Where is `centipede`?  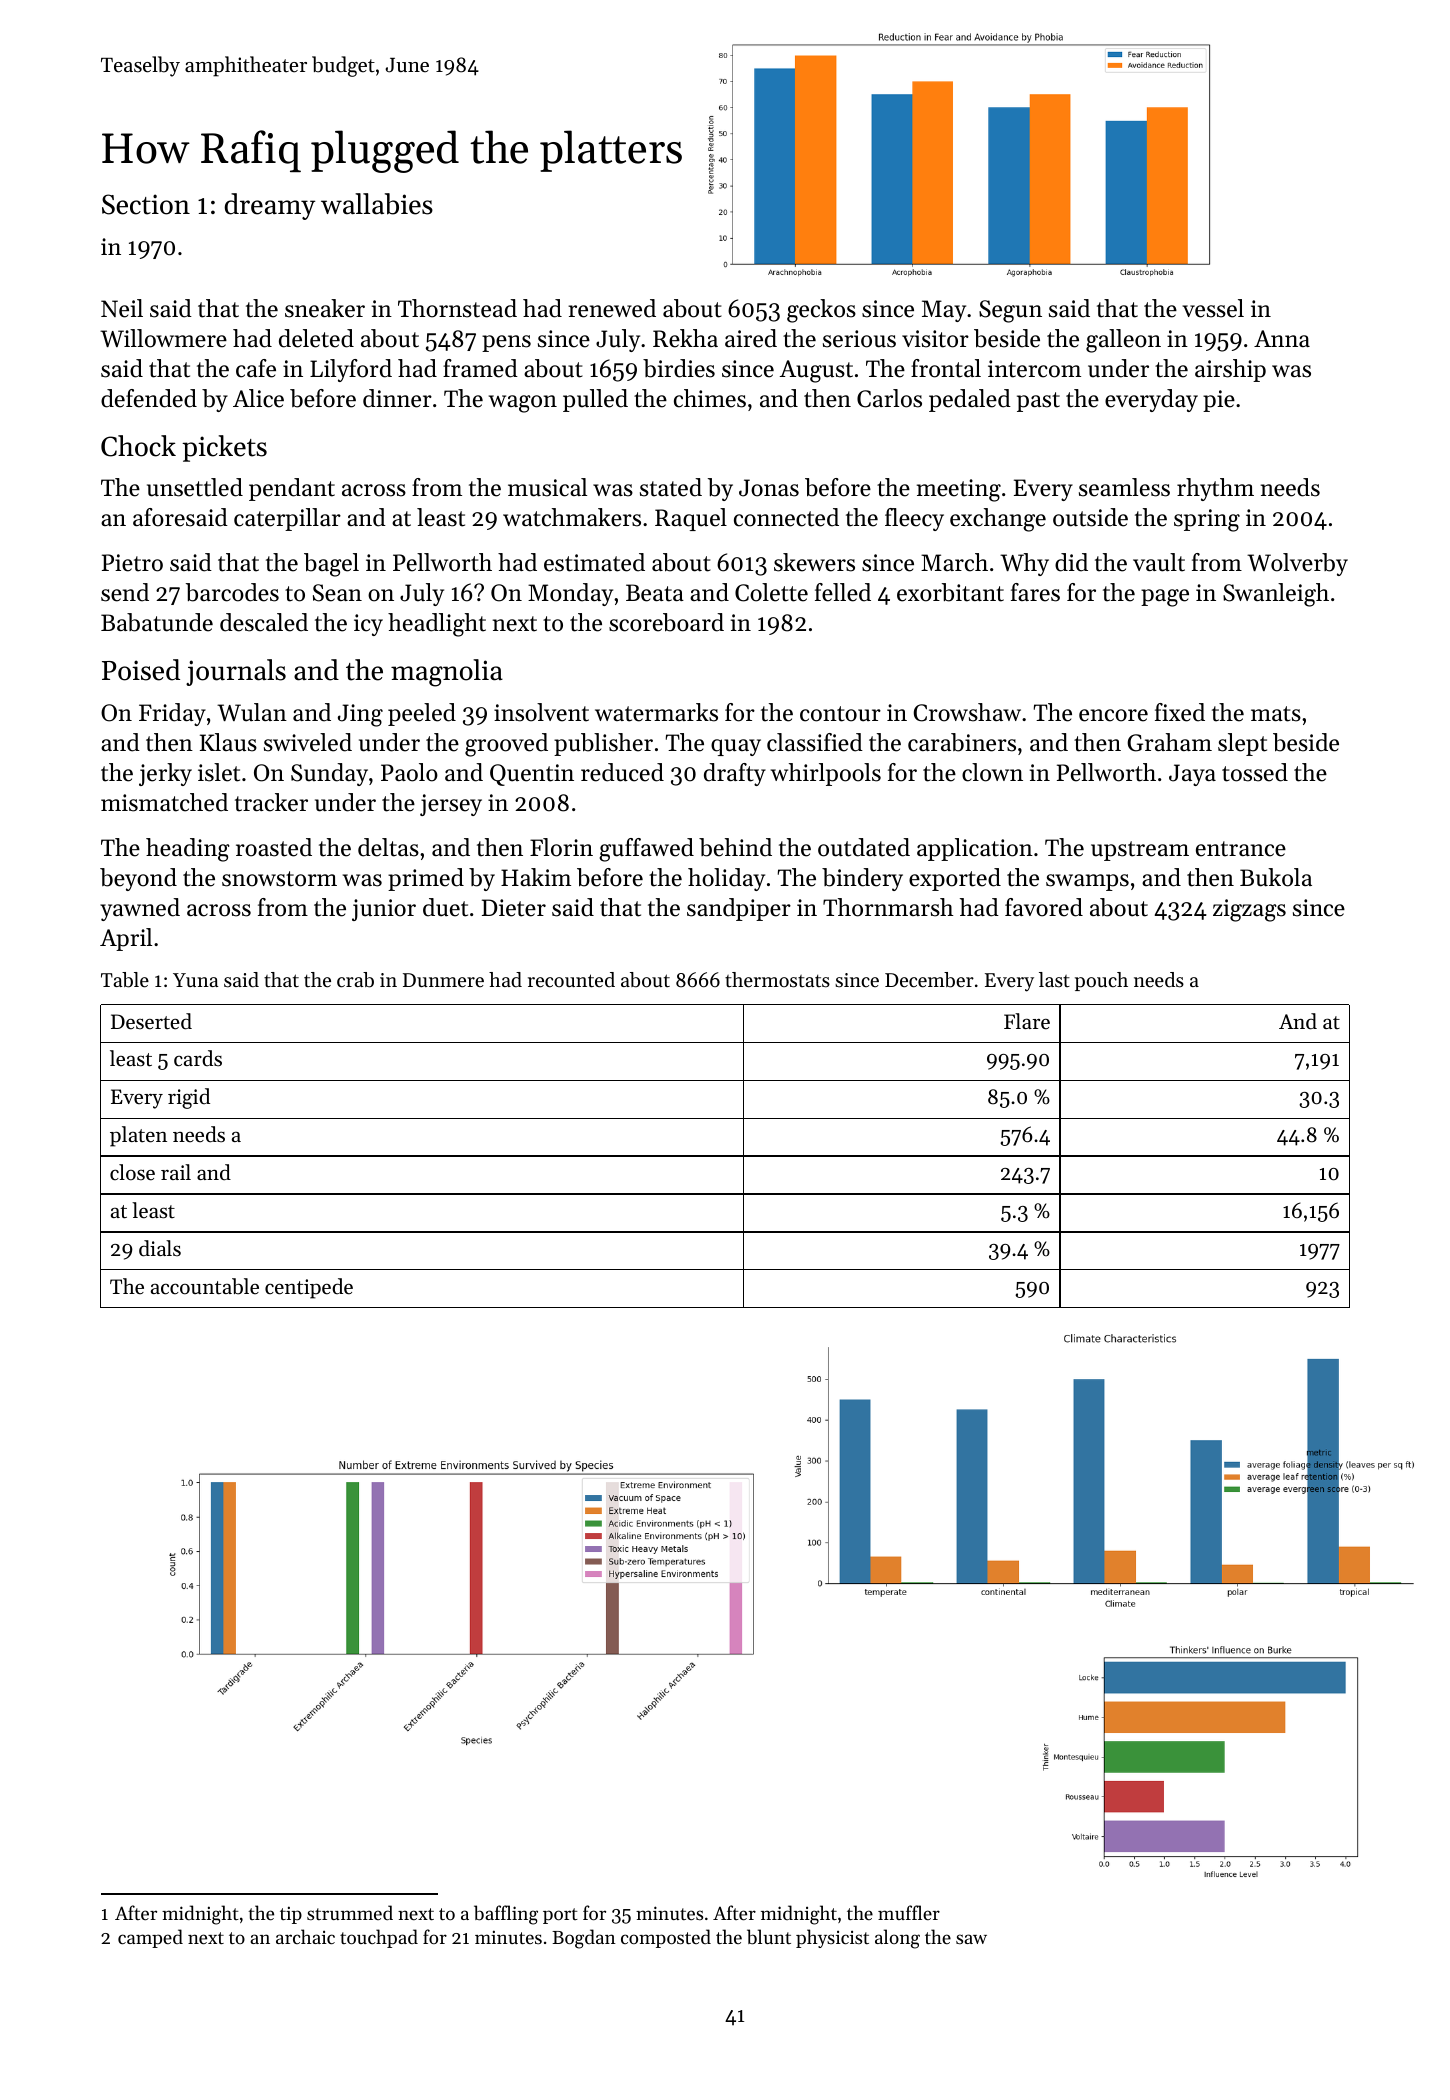
centipede is located at coordinates (309, 1288).
